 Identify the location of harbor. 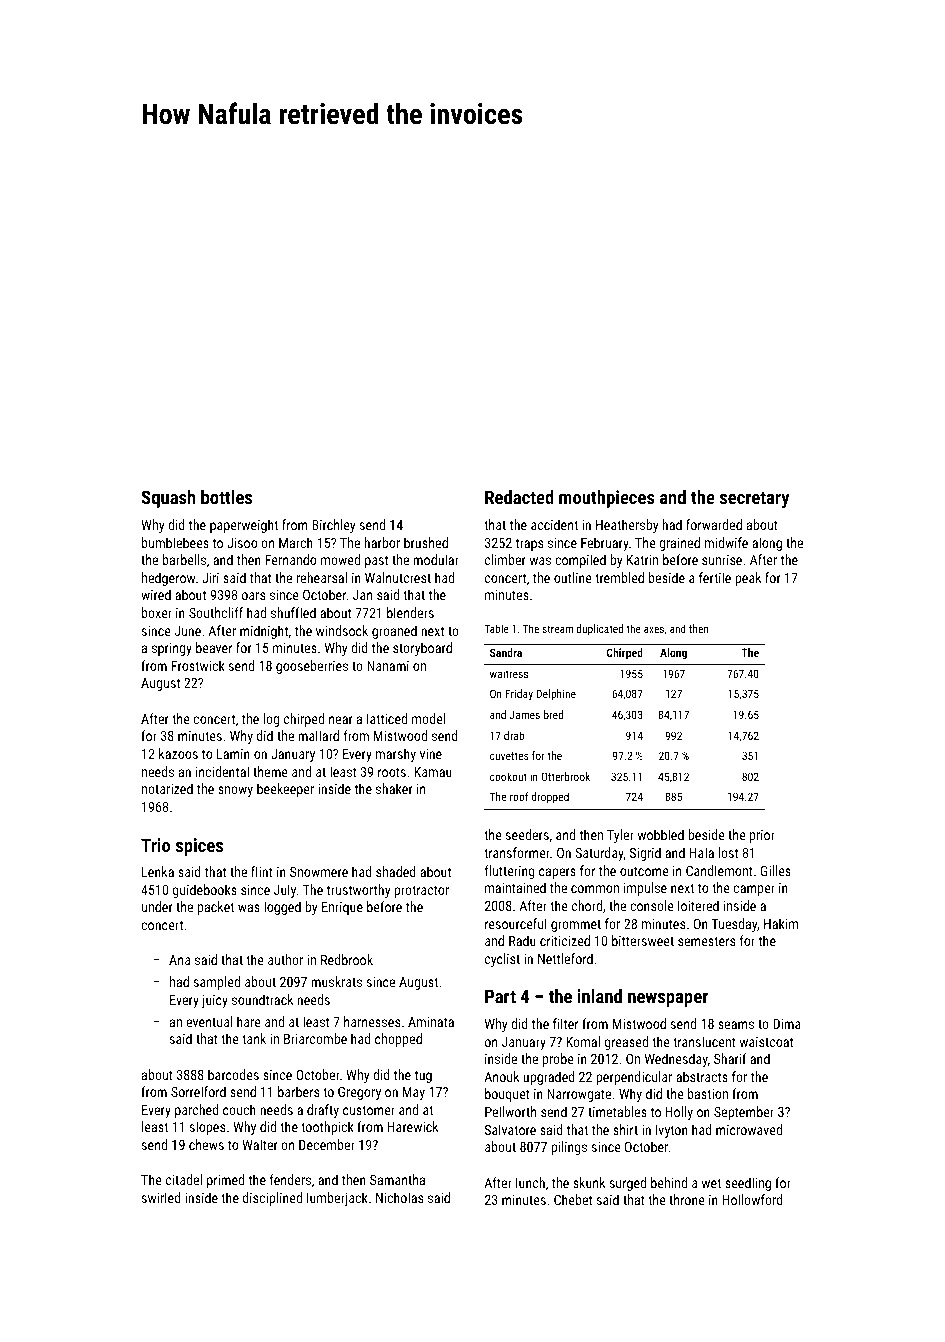
(382, 542).
